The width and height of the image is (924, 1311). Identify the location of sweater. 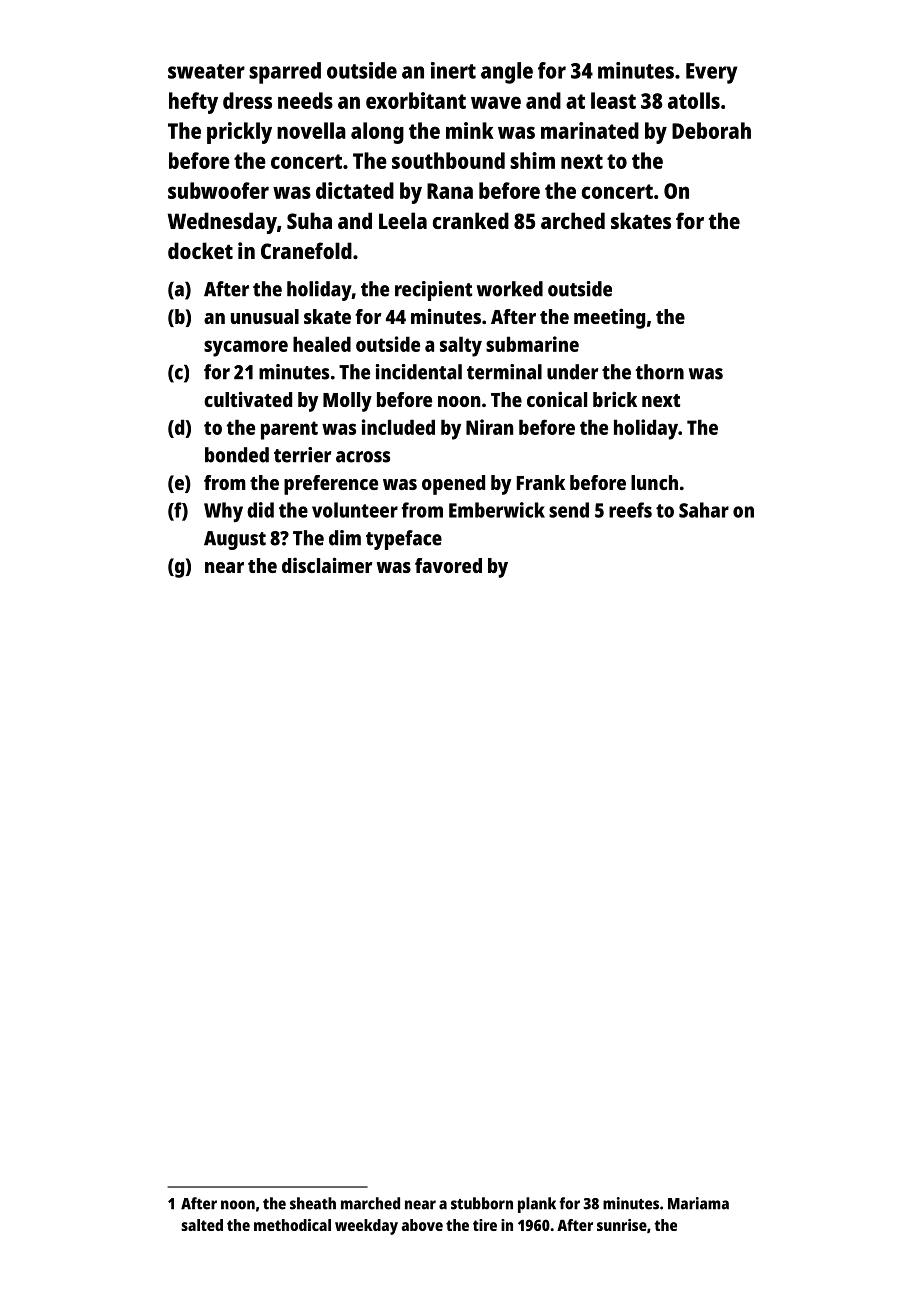
(206, 71).
